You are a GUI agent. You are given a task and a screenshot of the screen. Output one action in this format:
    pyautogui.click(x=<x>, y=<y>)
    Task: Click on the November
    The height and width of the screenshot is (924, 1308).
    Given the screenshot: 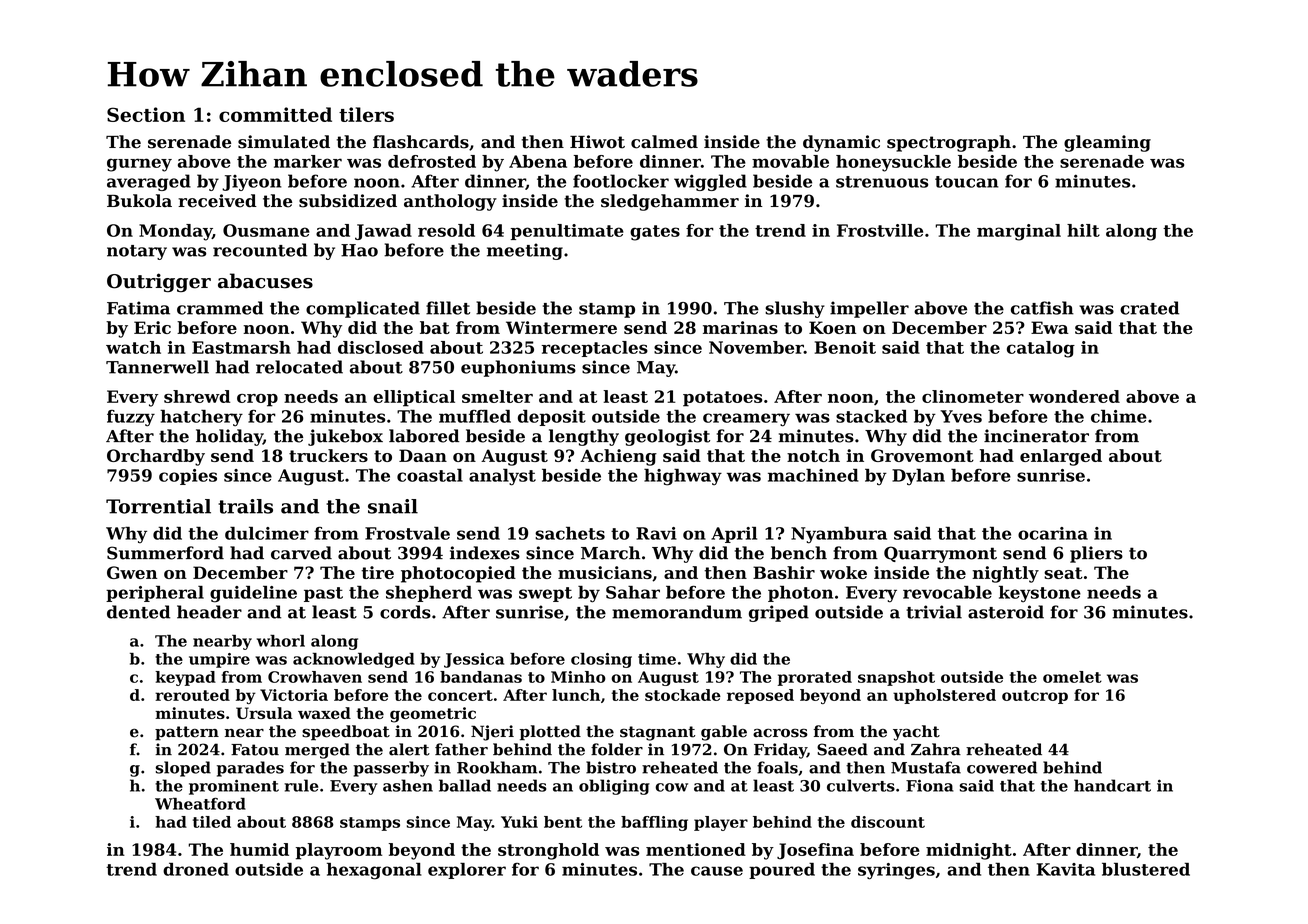 What is the action you would take?
    pyautogui.click(x=756, y=347)
